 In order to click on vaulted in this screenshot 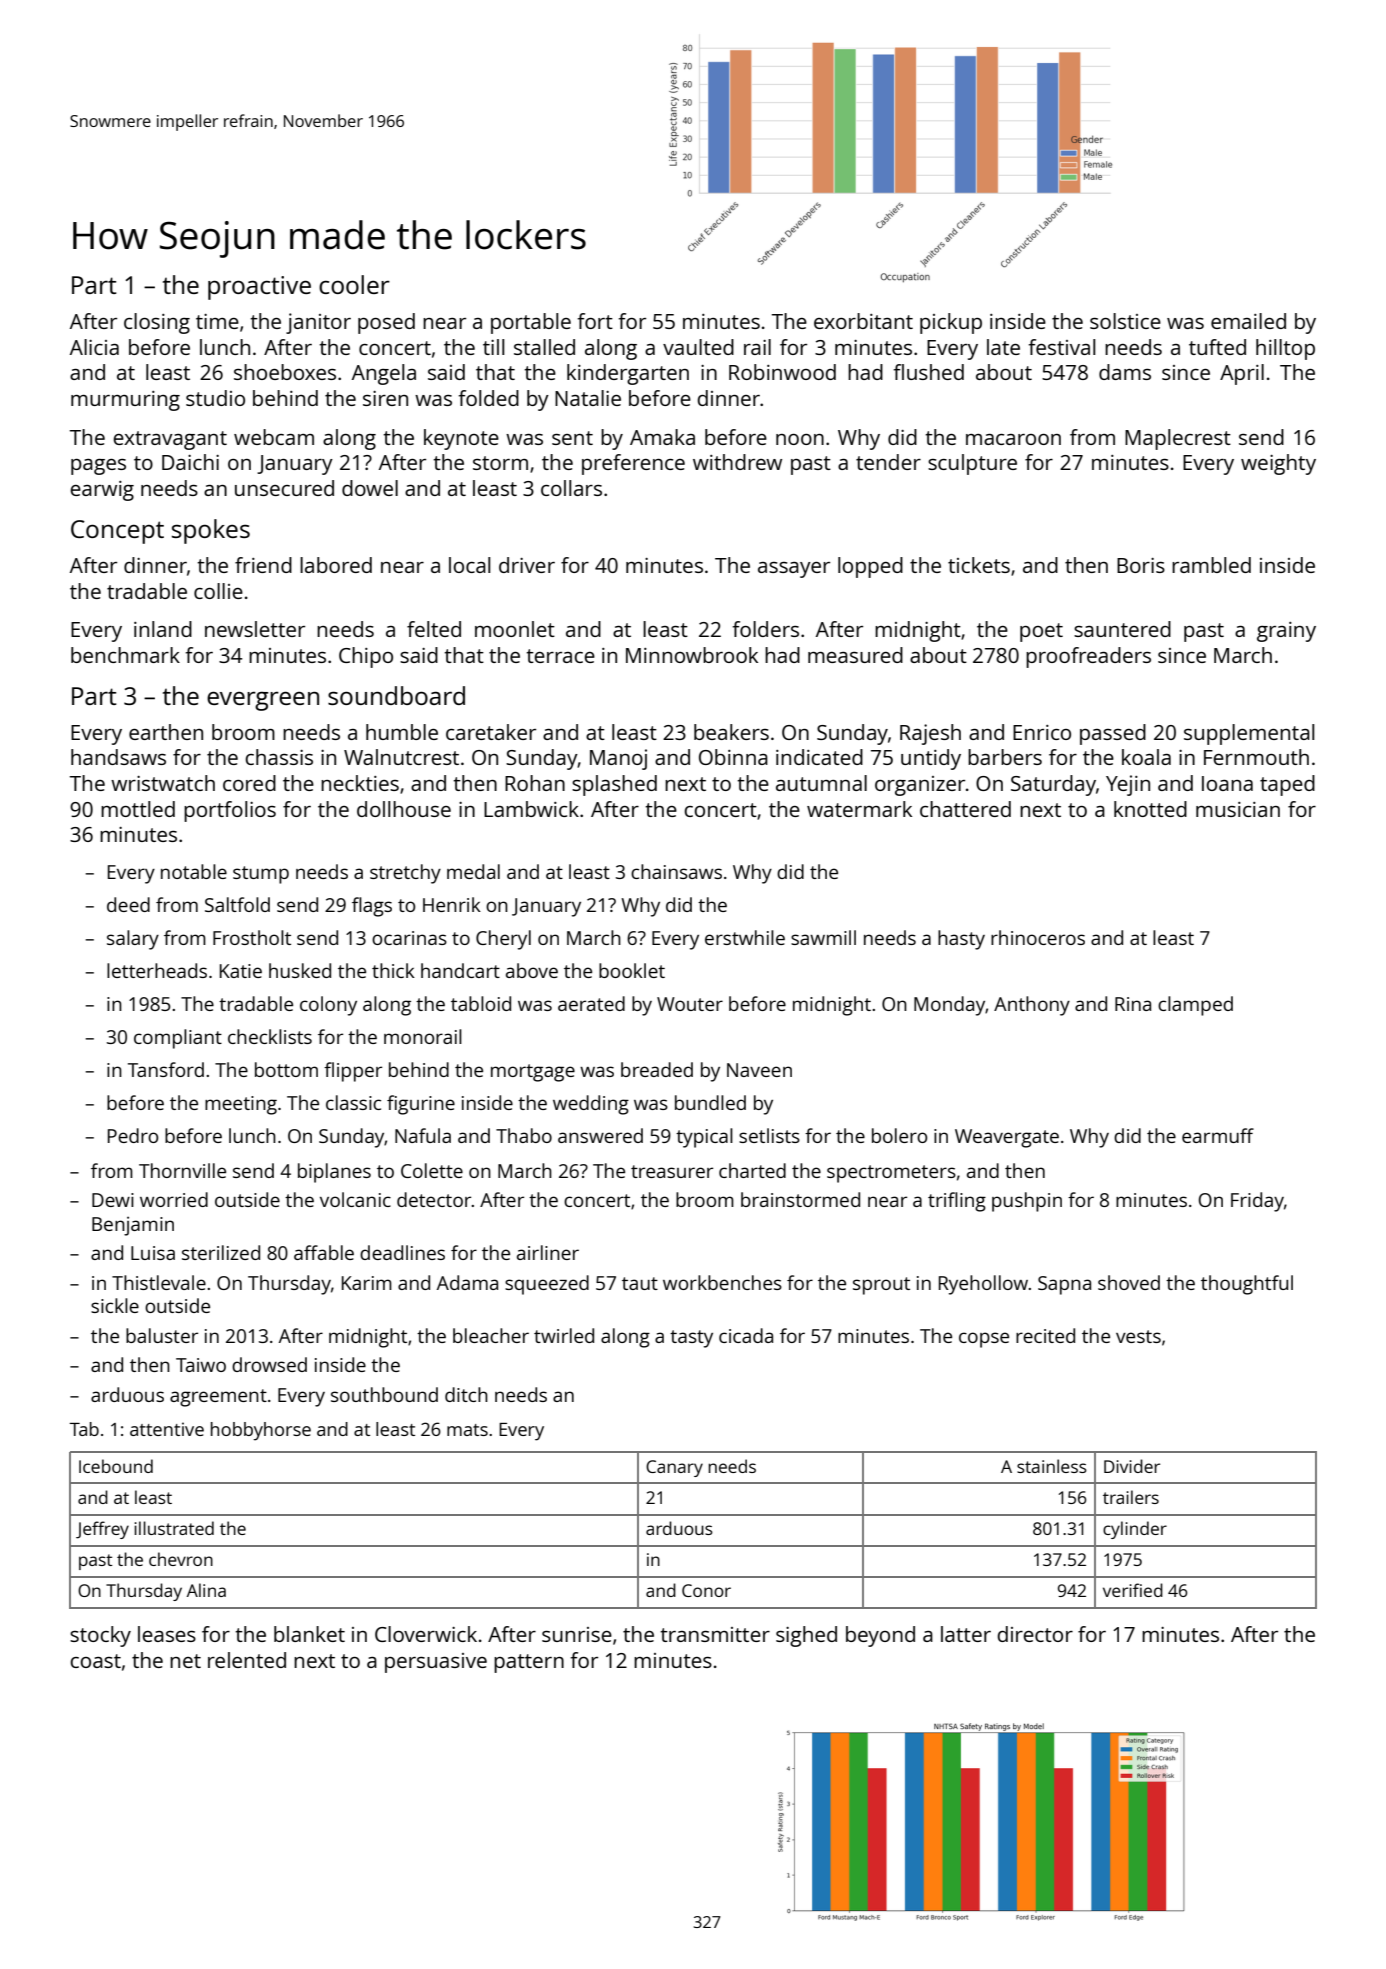, I will do `click(698, 347)`.
